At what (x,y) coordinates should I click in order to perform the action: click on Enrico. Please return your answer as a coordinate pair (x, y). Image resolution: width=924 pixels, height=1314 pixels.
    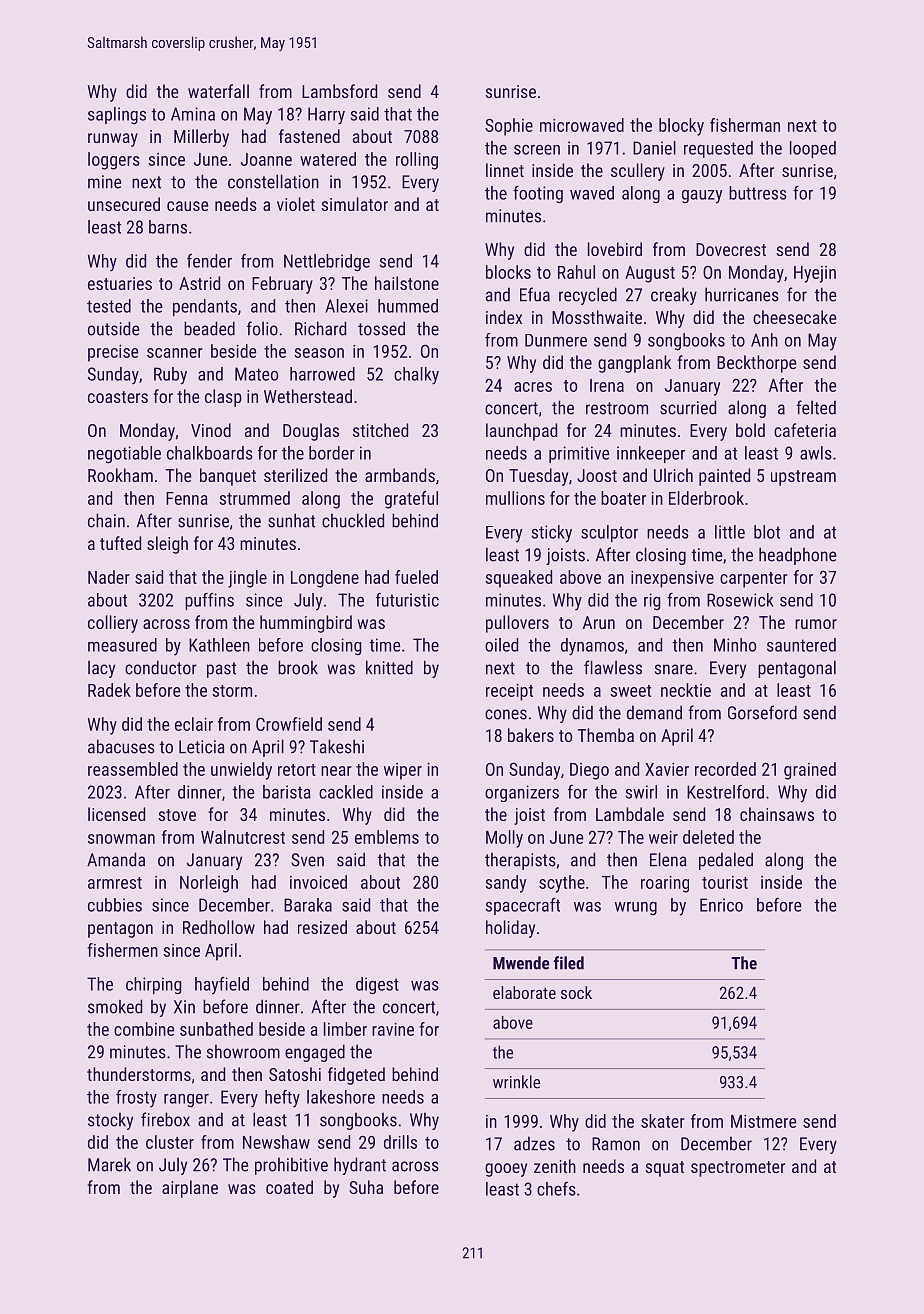
    Looking at the image, I should click on (721, 905).
